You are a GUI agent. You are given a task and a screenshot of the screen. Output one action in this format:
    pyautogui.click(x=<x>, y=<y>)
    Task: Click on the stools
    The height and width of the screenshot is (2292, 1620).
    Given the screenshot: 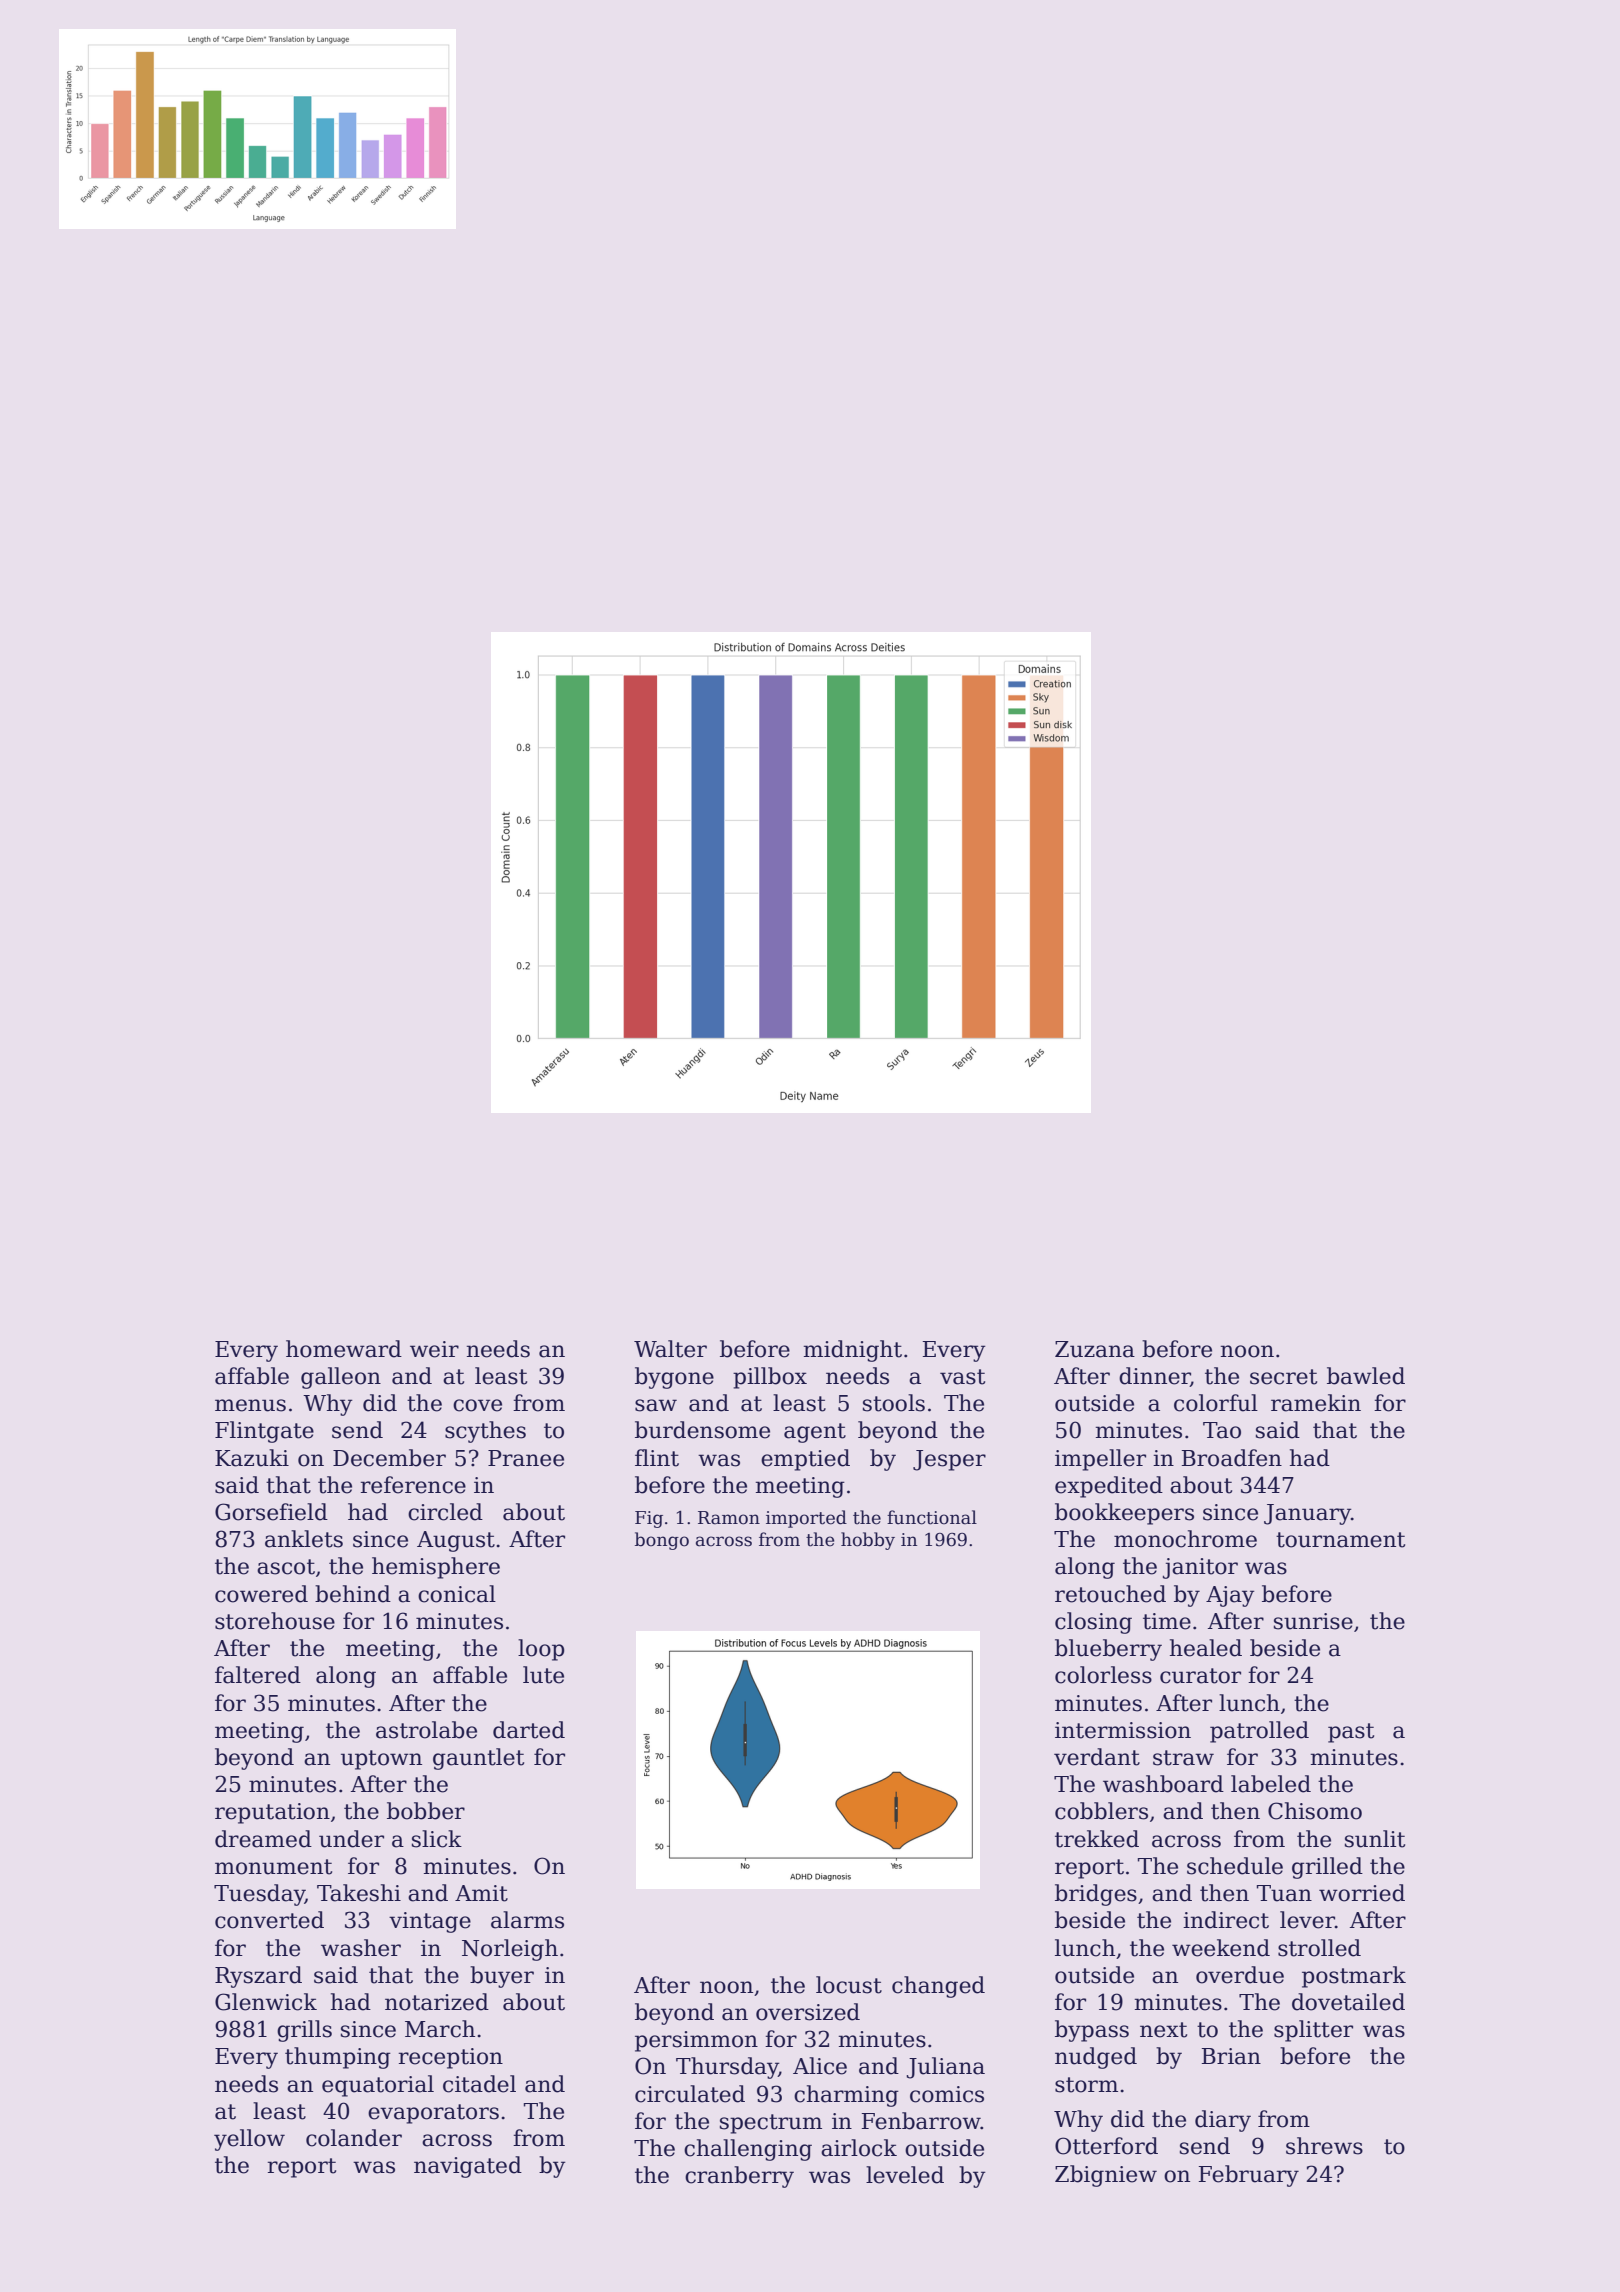 What is the action you would take?
    pyautogui.click(x=894, y=1403)
